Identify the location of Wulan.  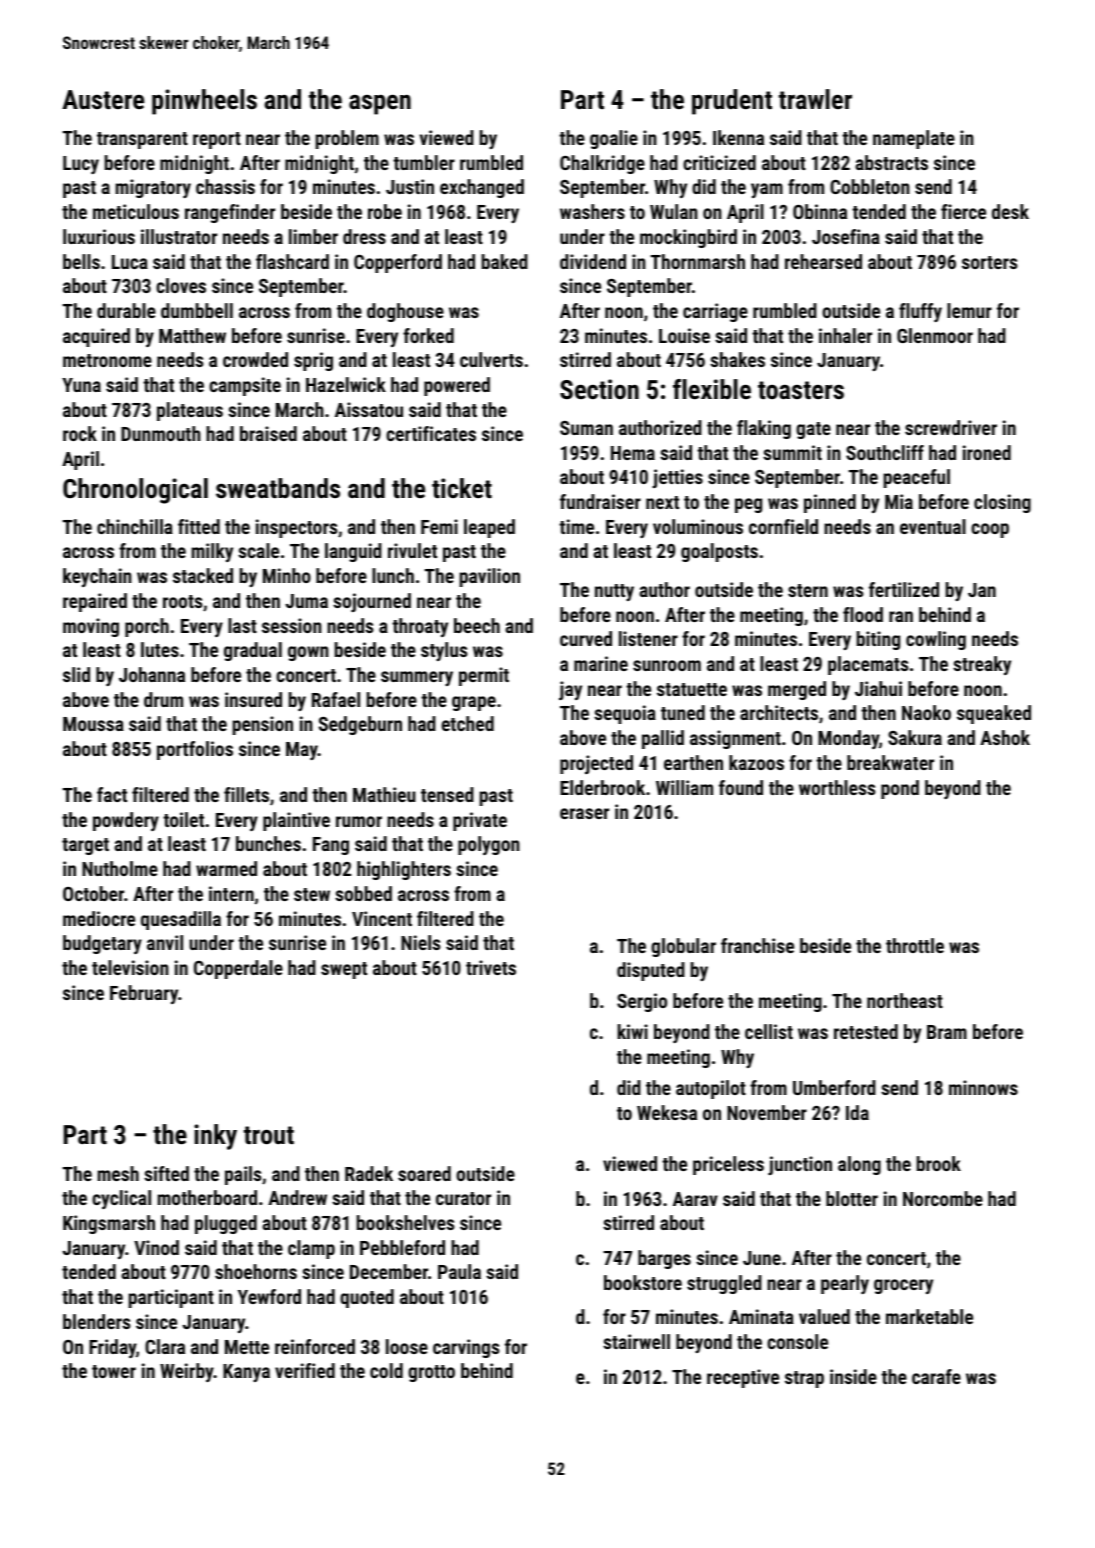
(674, 211).
